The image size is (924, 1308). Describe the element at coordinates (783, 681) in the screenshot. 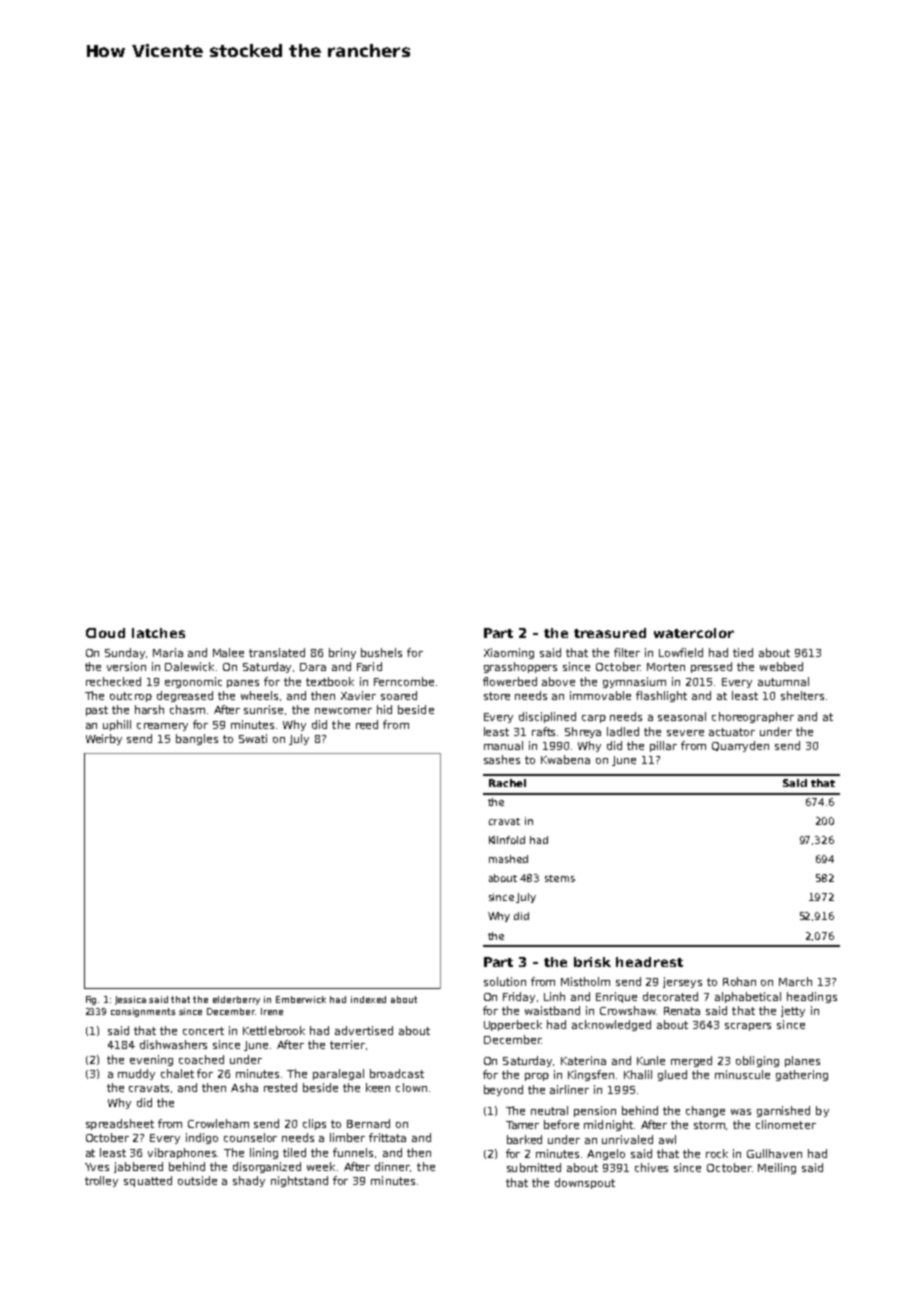

I see `autumnal` at that location.
